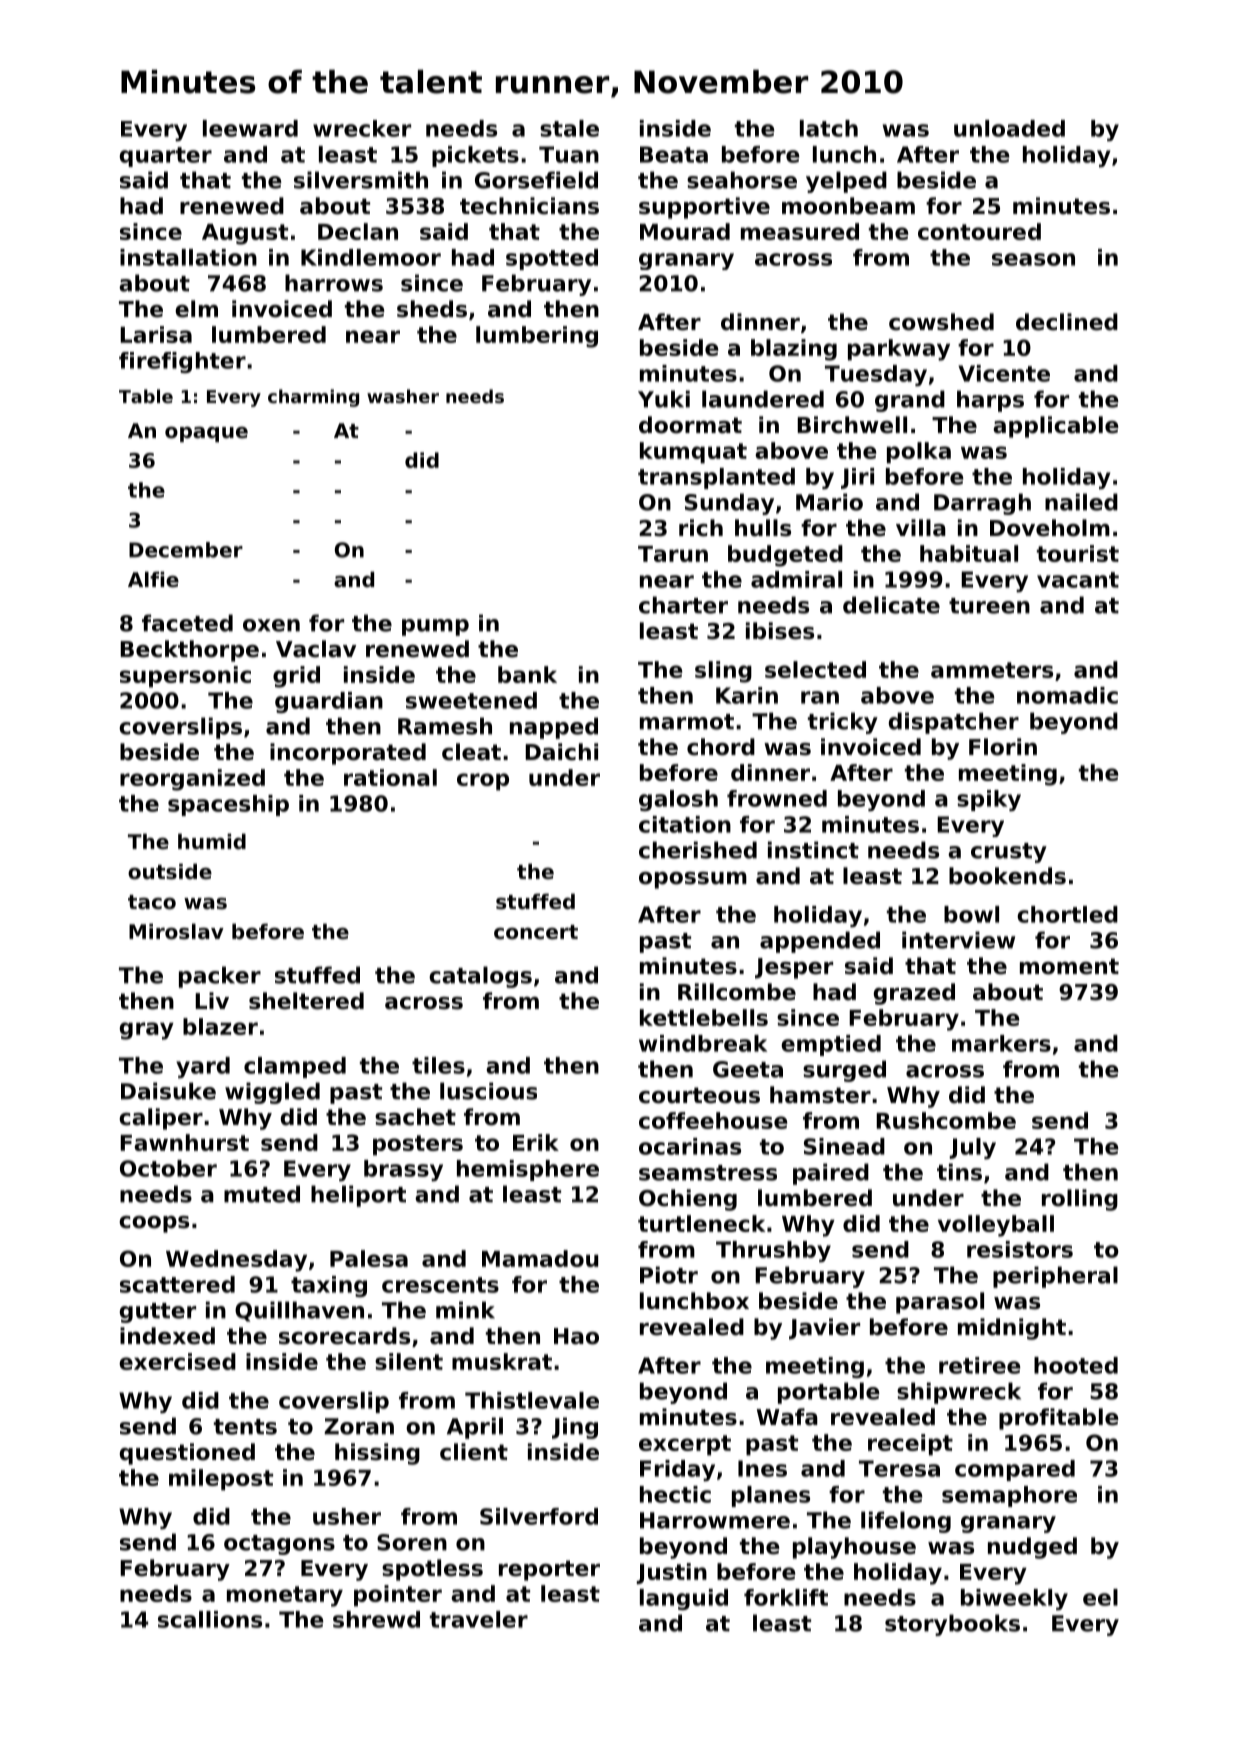 The image size is (1238, 1751). I want to click on nudged, so click(1032, 1548).
